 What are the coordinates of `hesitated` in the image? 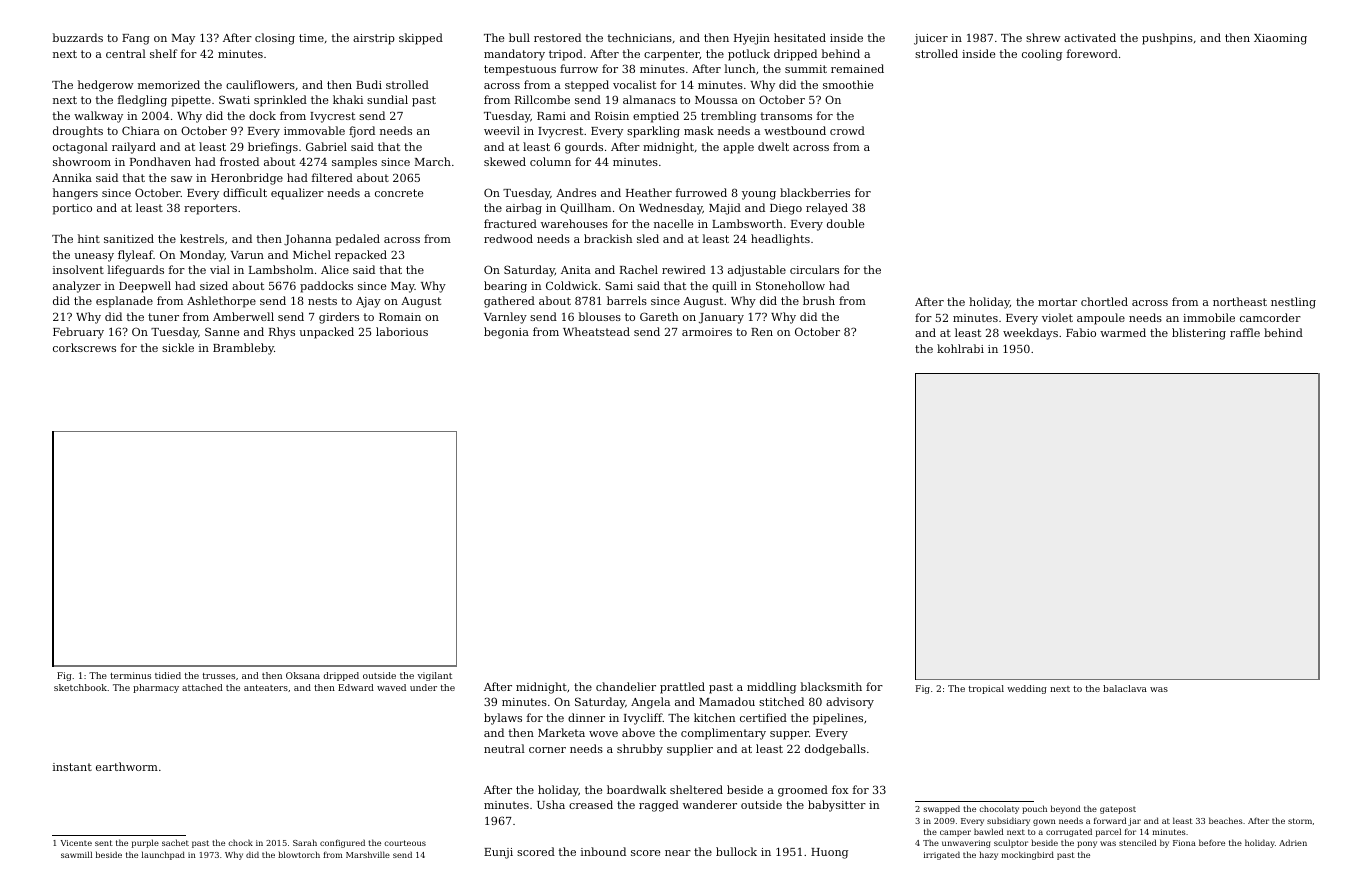 It's located at (800, 37).
